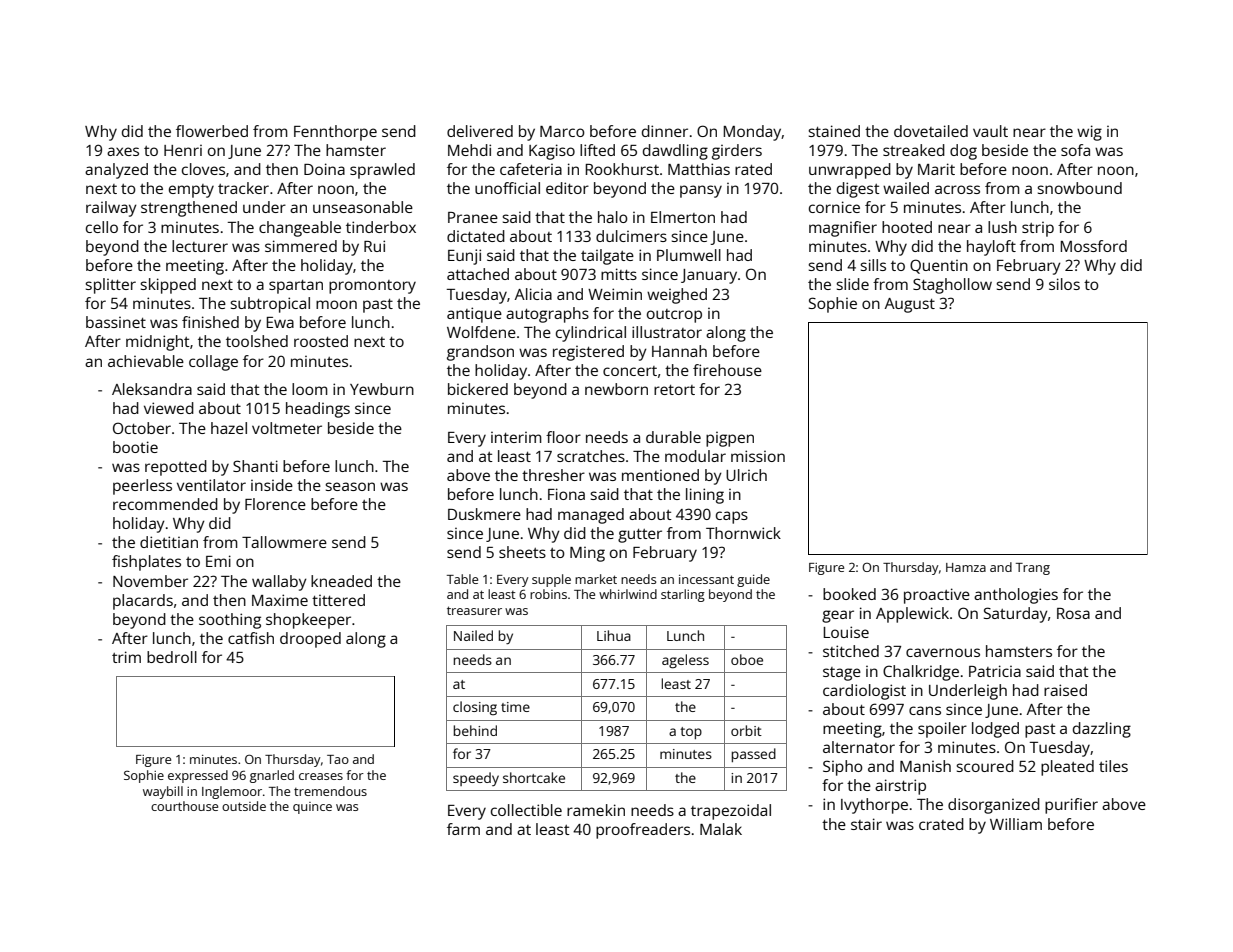  What do you see at coordinates (152, 389) in the screenshot?
I see `Aleksandra` at bounding box center [152, 389].
